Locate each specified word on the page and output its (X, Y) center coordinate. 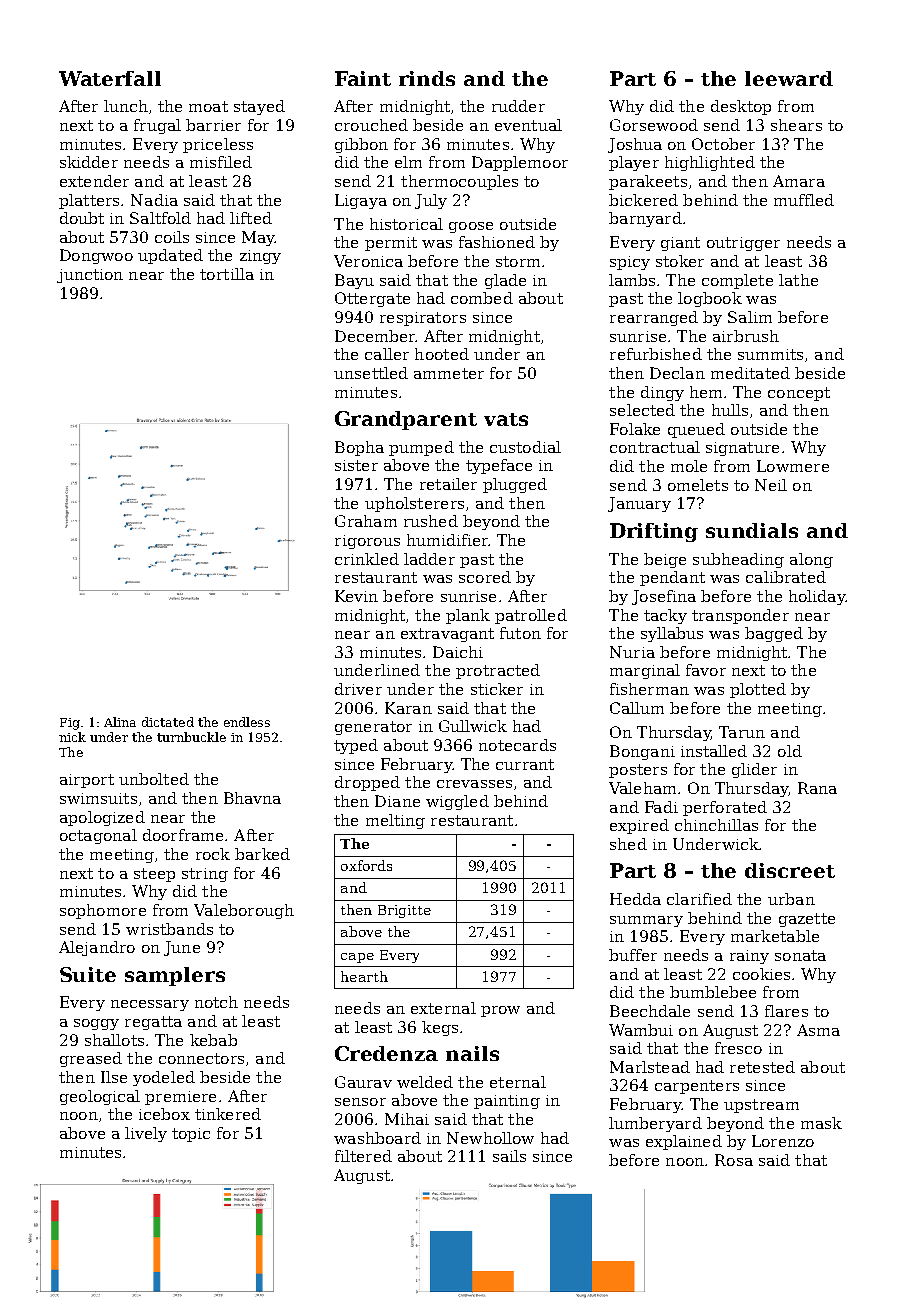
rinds (427, 78)
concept (799, 394)
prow (500, 1011)
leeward (789, 78)
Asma (818, 1030)
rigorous (367, 542)
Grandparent (406, 420)
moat (208, 106)
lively (146, 1134)
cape (357, 958)
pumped (421, 448)
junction (90, 276)
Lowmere (793, 466)
